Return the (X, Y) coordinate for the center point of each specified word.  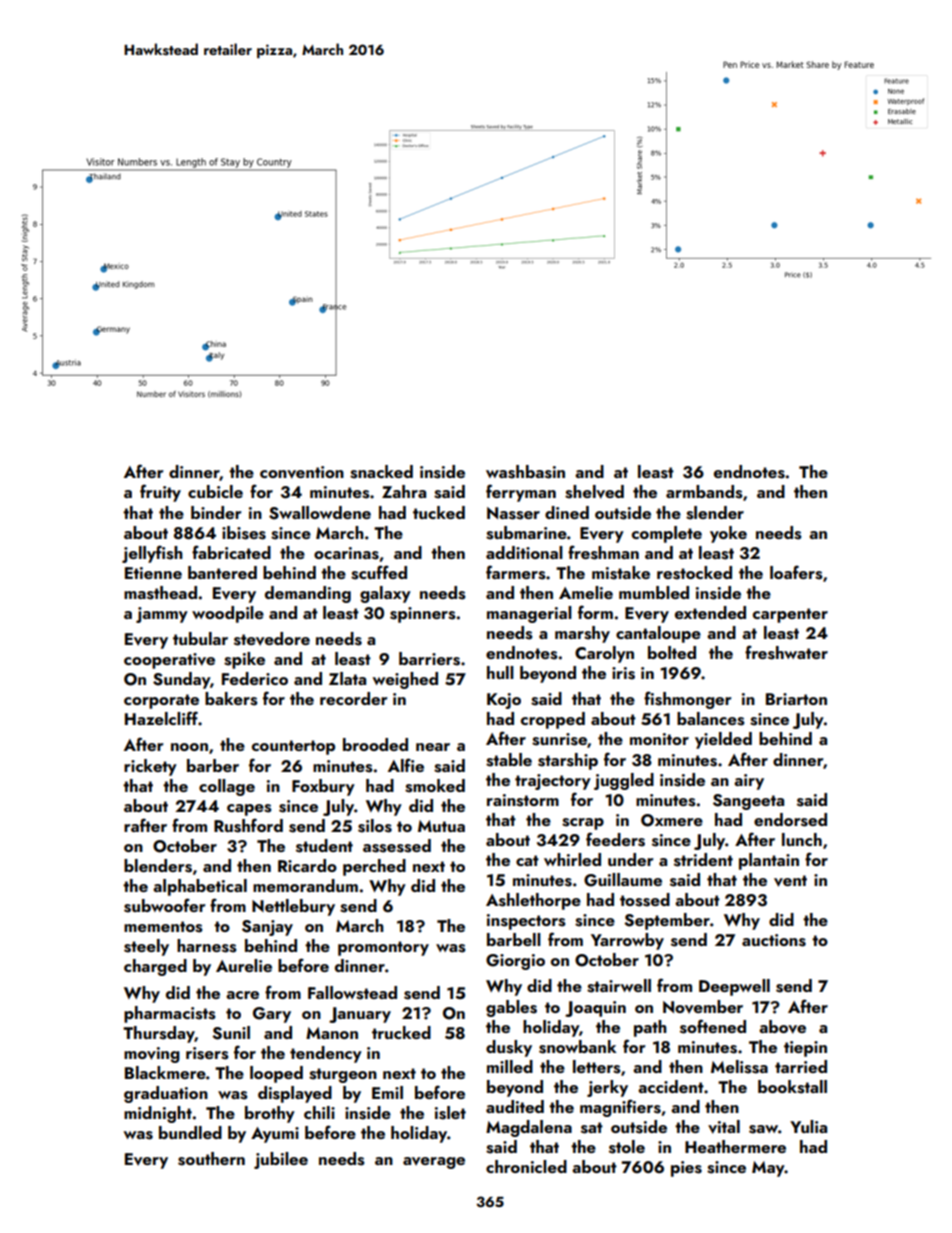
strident (703, 860)
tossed (645, 900)
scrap (583, 824)
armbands (704, 492)
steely (146, 947)
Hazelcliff (161, 718)
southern (211, 1159)
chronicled (526, 1166)
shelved (594, 492)
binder (216, 512)
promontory (383, 948)
